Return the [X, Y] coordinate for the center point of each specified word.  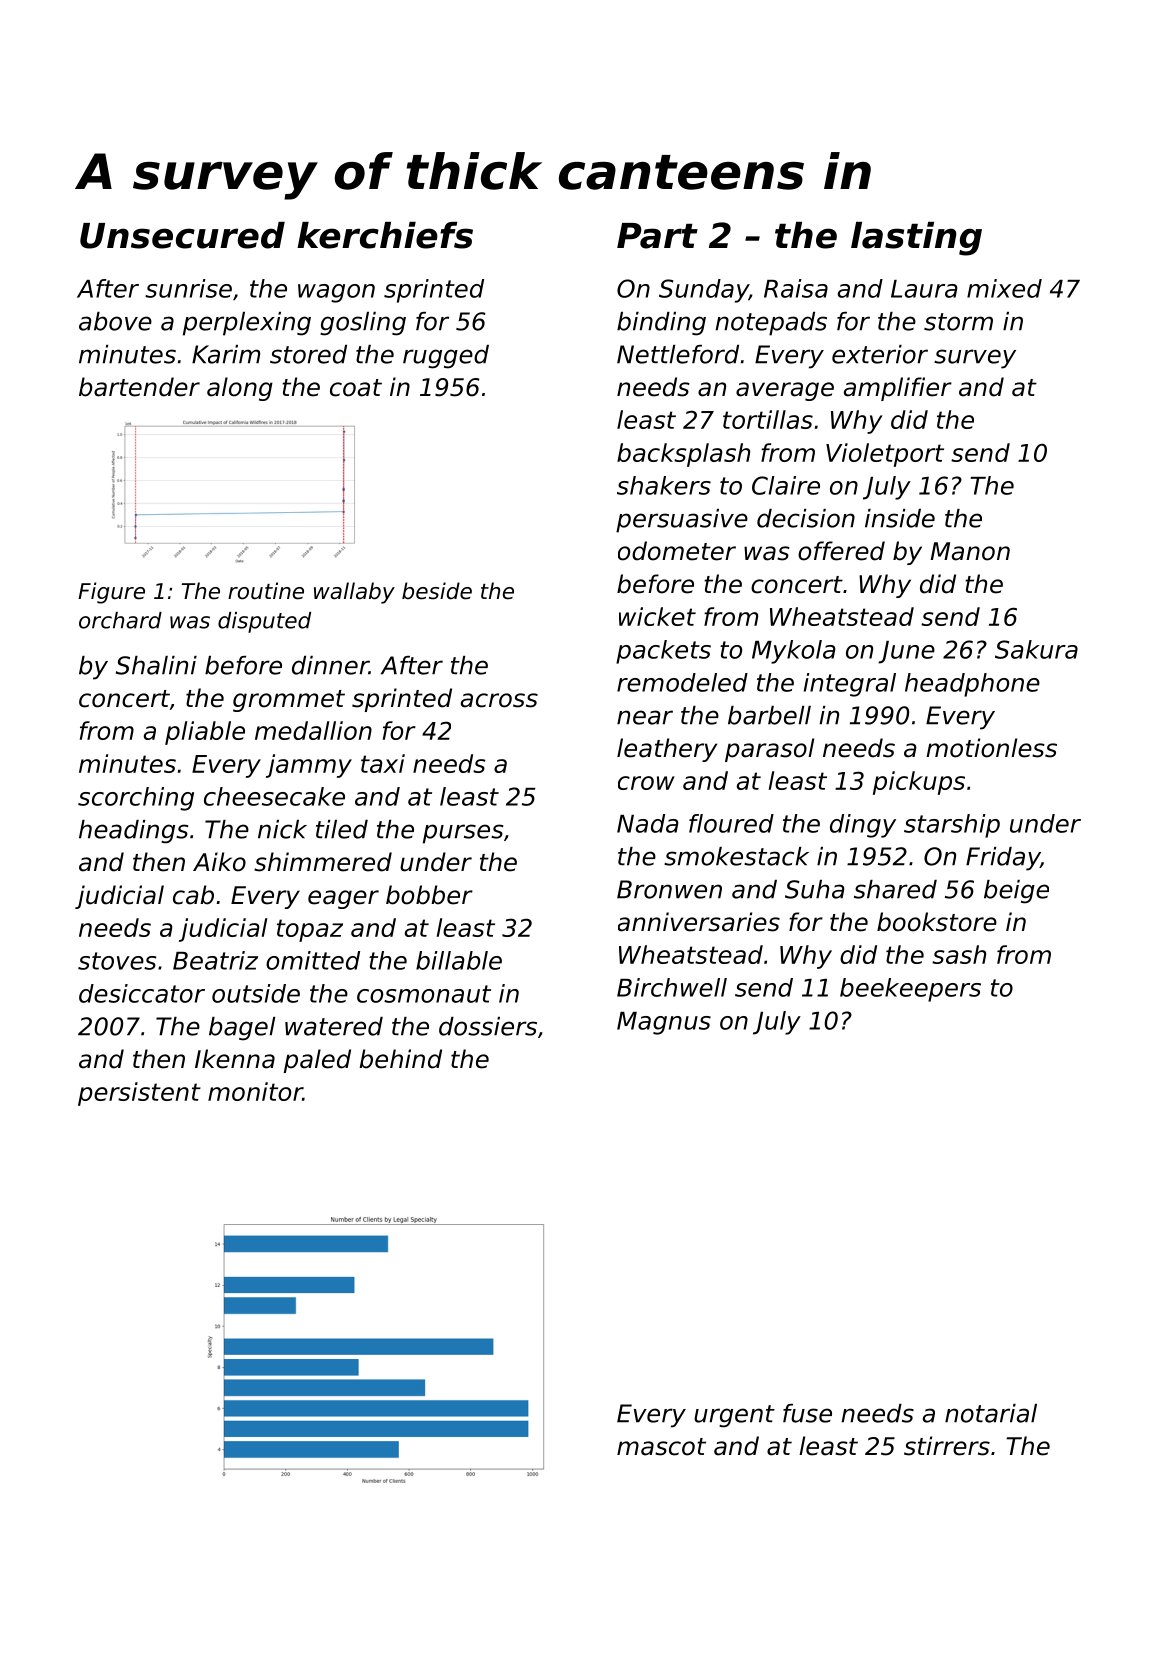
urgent [734, 1416]
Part [657, 236]
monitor [255, 1091]
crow [646, 783]
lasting [916, 239]
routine [266, 591]
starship [952, 826]
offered [841, 551]
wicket [657, 616]
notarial [991, 1413]
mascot [661, 1447]
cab [193, 895]
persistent [139, 1094]
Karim [226, 354]
